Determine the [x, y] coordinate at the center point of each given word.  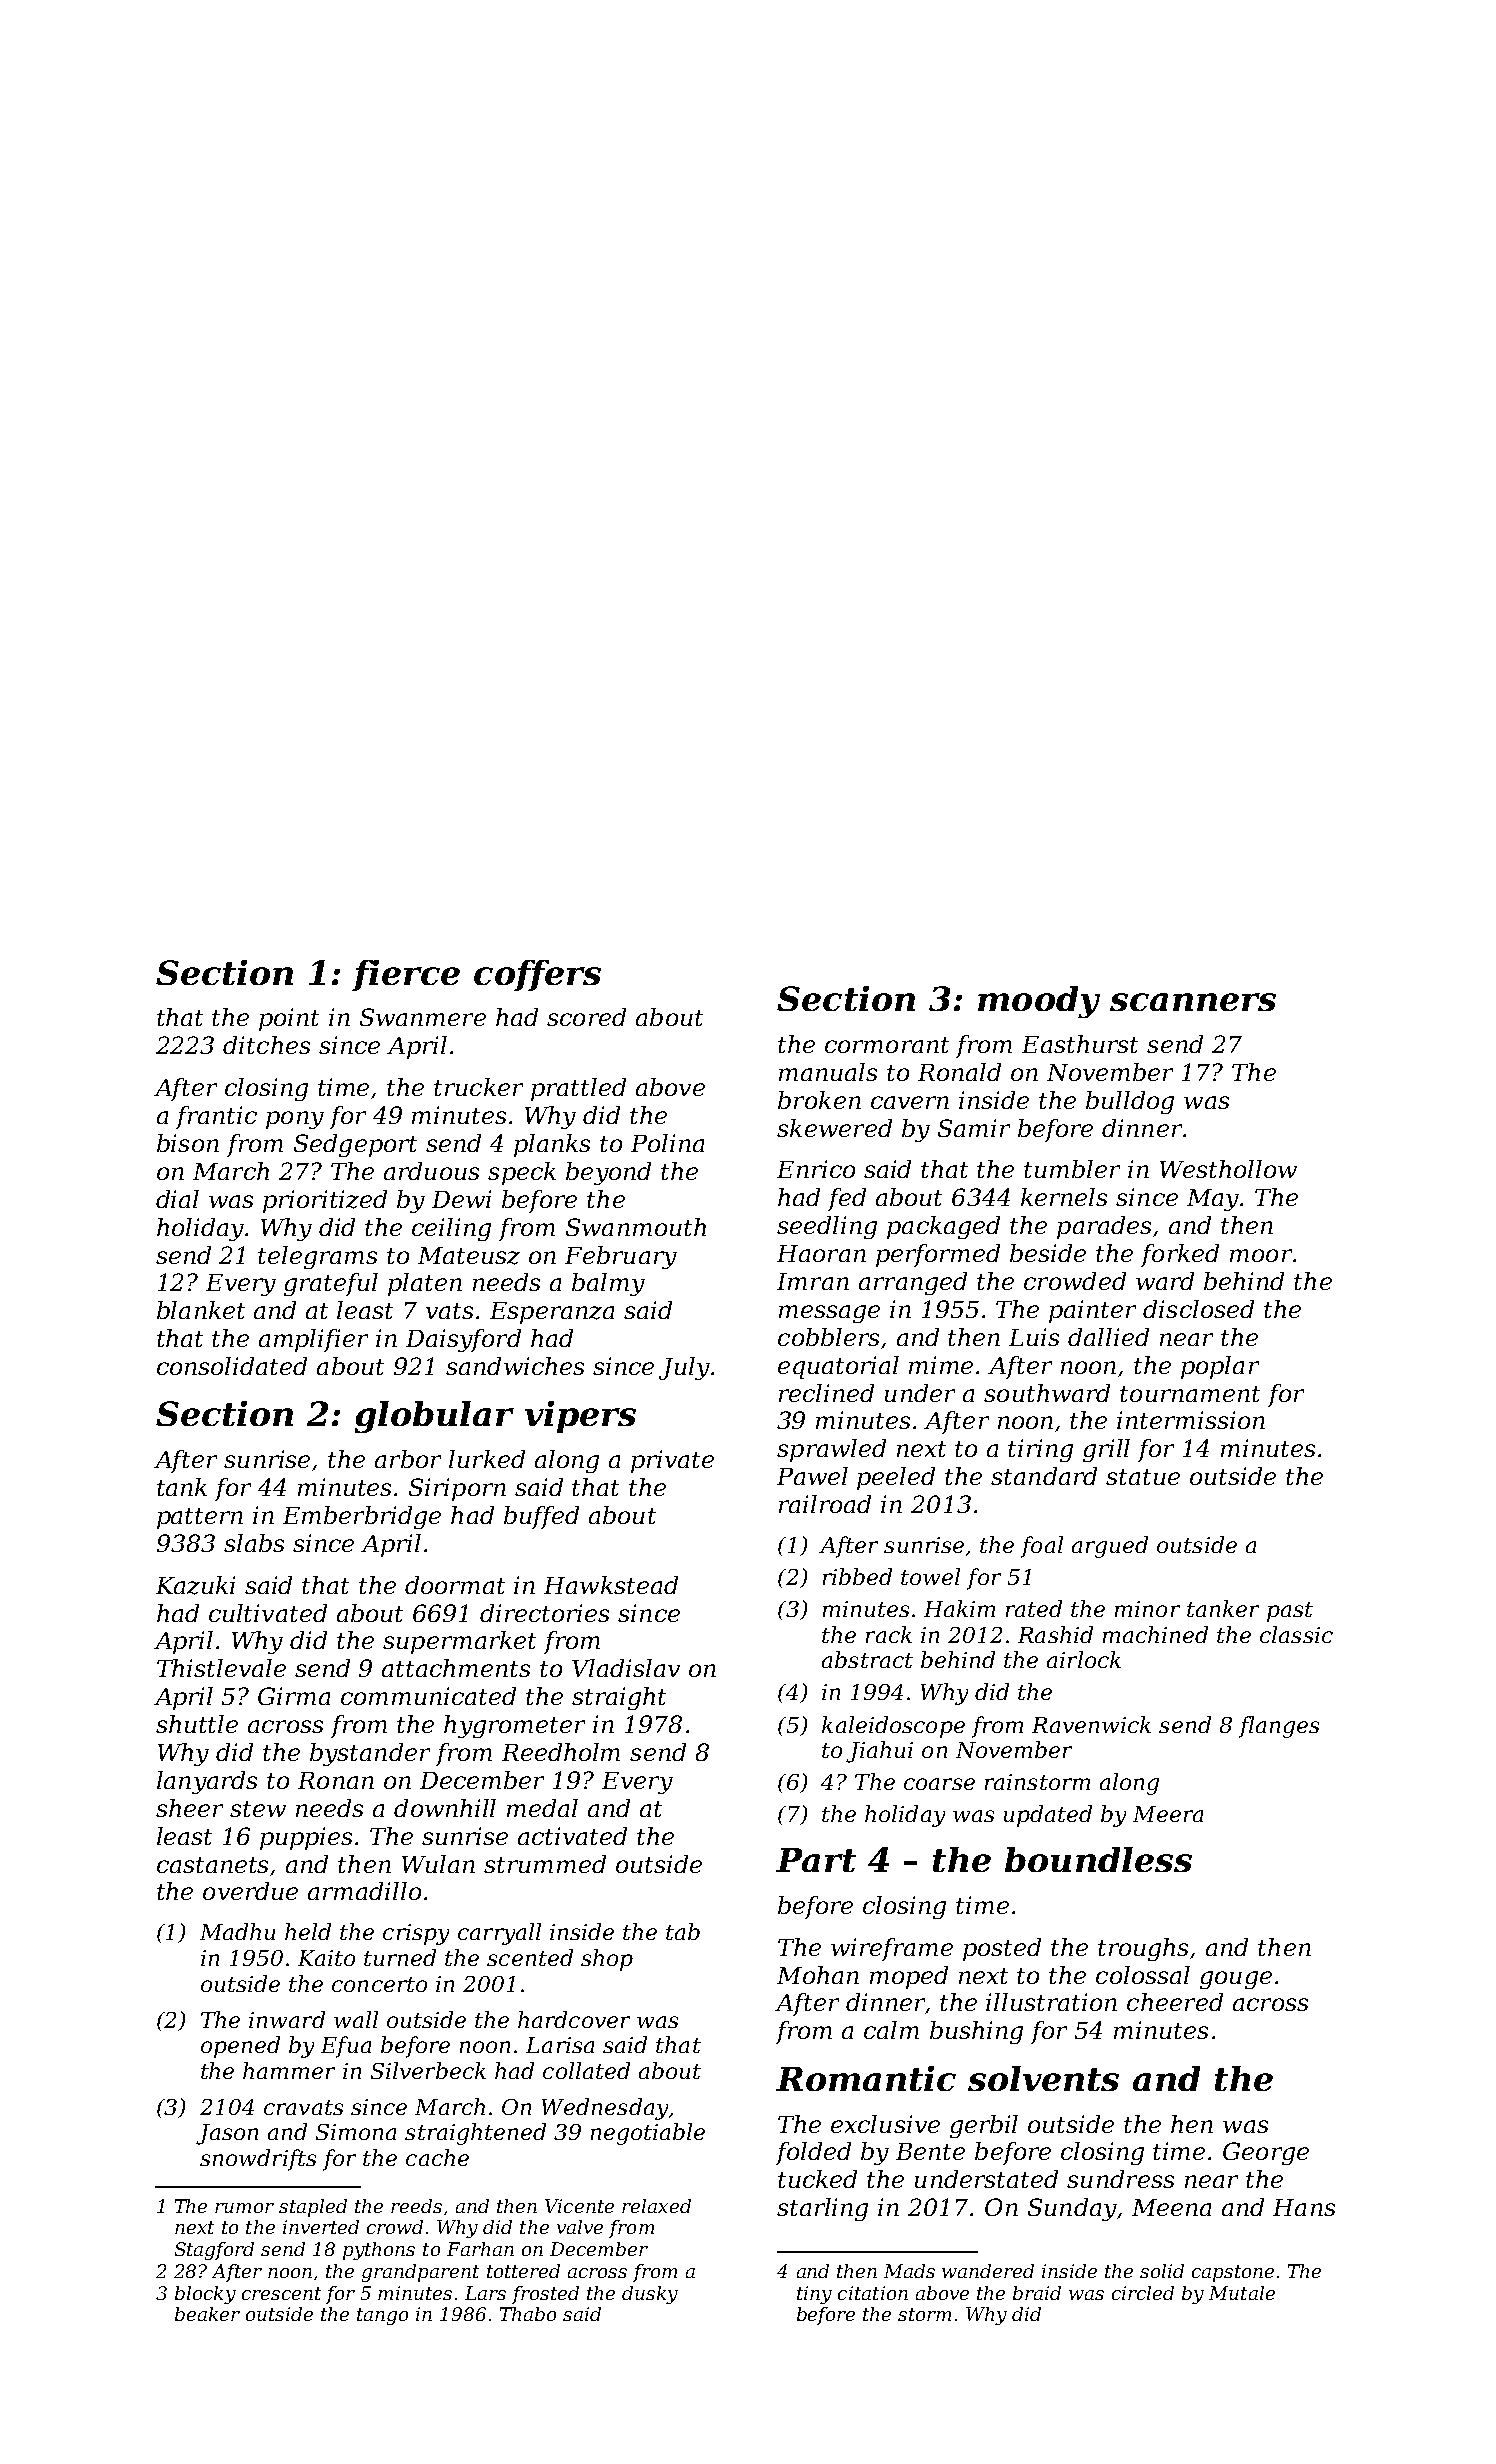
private [672, 1461]
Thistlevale [221, 1668]
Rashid [1055, 1634]
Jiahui [879, 1752]
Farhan [480, 2249]
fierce [406, 975]
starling [822, 2209]
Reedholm [561, 1752]
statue [1143, 1477]
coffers [537, 975]
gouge [1236, 1980]
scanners [1193, 1002]
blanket [201, 1310]
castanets [212, 1865]
